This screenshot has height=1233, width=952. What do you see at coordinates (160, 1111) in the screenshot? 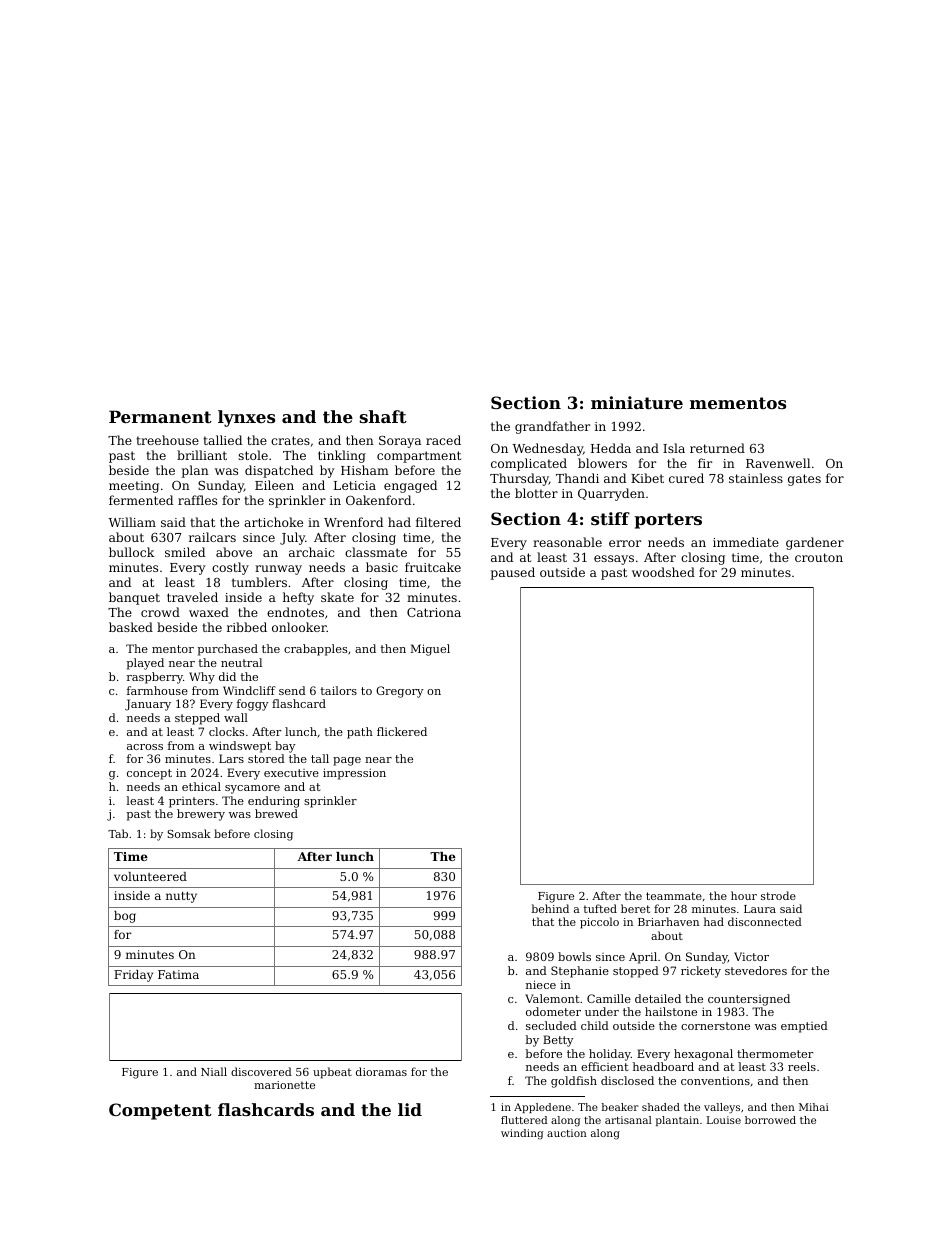
I see `Competent` at bounding box center [160, 1111].
